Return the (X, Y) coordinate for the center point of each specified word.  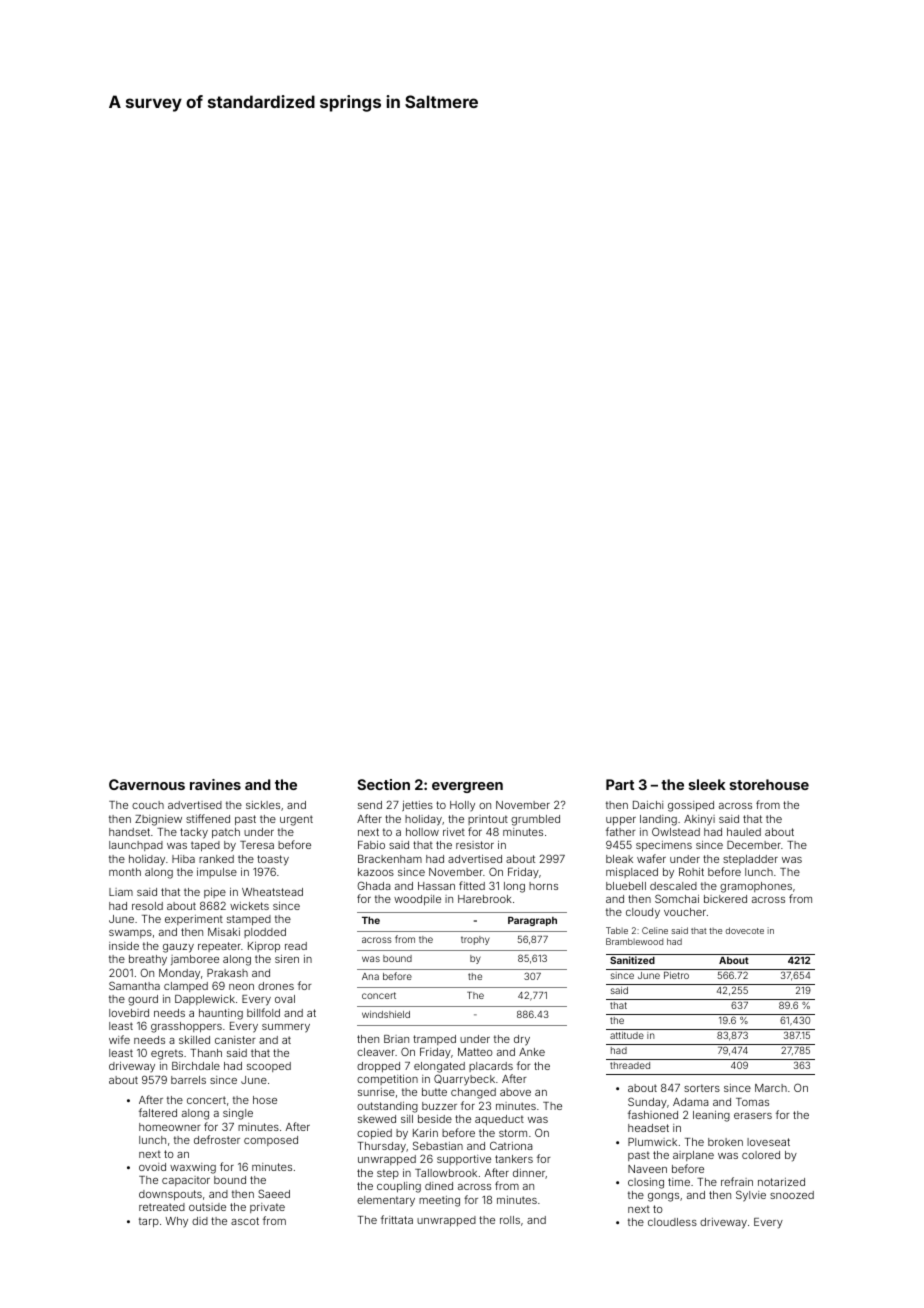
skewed (377, 1119)
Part (620, 784)
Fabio (371, 845)
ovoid (152, 1167)
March (771, 1088)
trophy (475, 940)
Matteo (475, 1052)
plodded (265, 933)
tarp (149, 1222)
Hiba (183, 859)
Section (383, 784)
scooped (269, 1067)
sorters (702, 1088)
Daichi (648, 805)
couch (148, 805)
